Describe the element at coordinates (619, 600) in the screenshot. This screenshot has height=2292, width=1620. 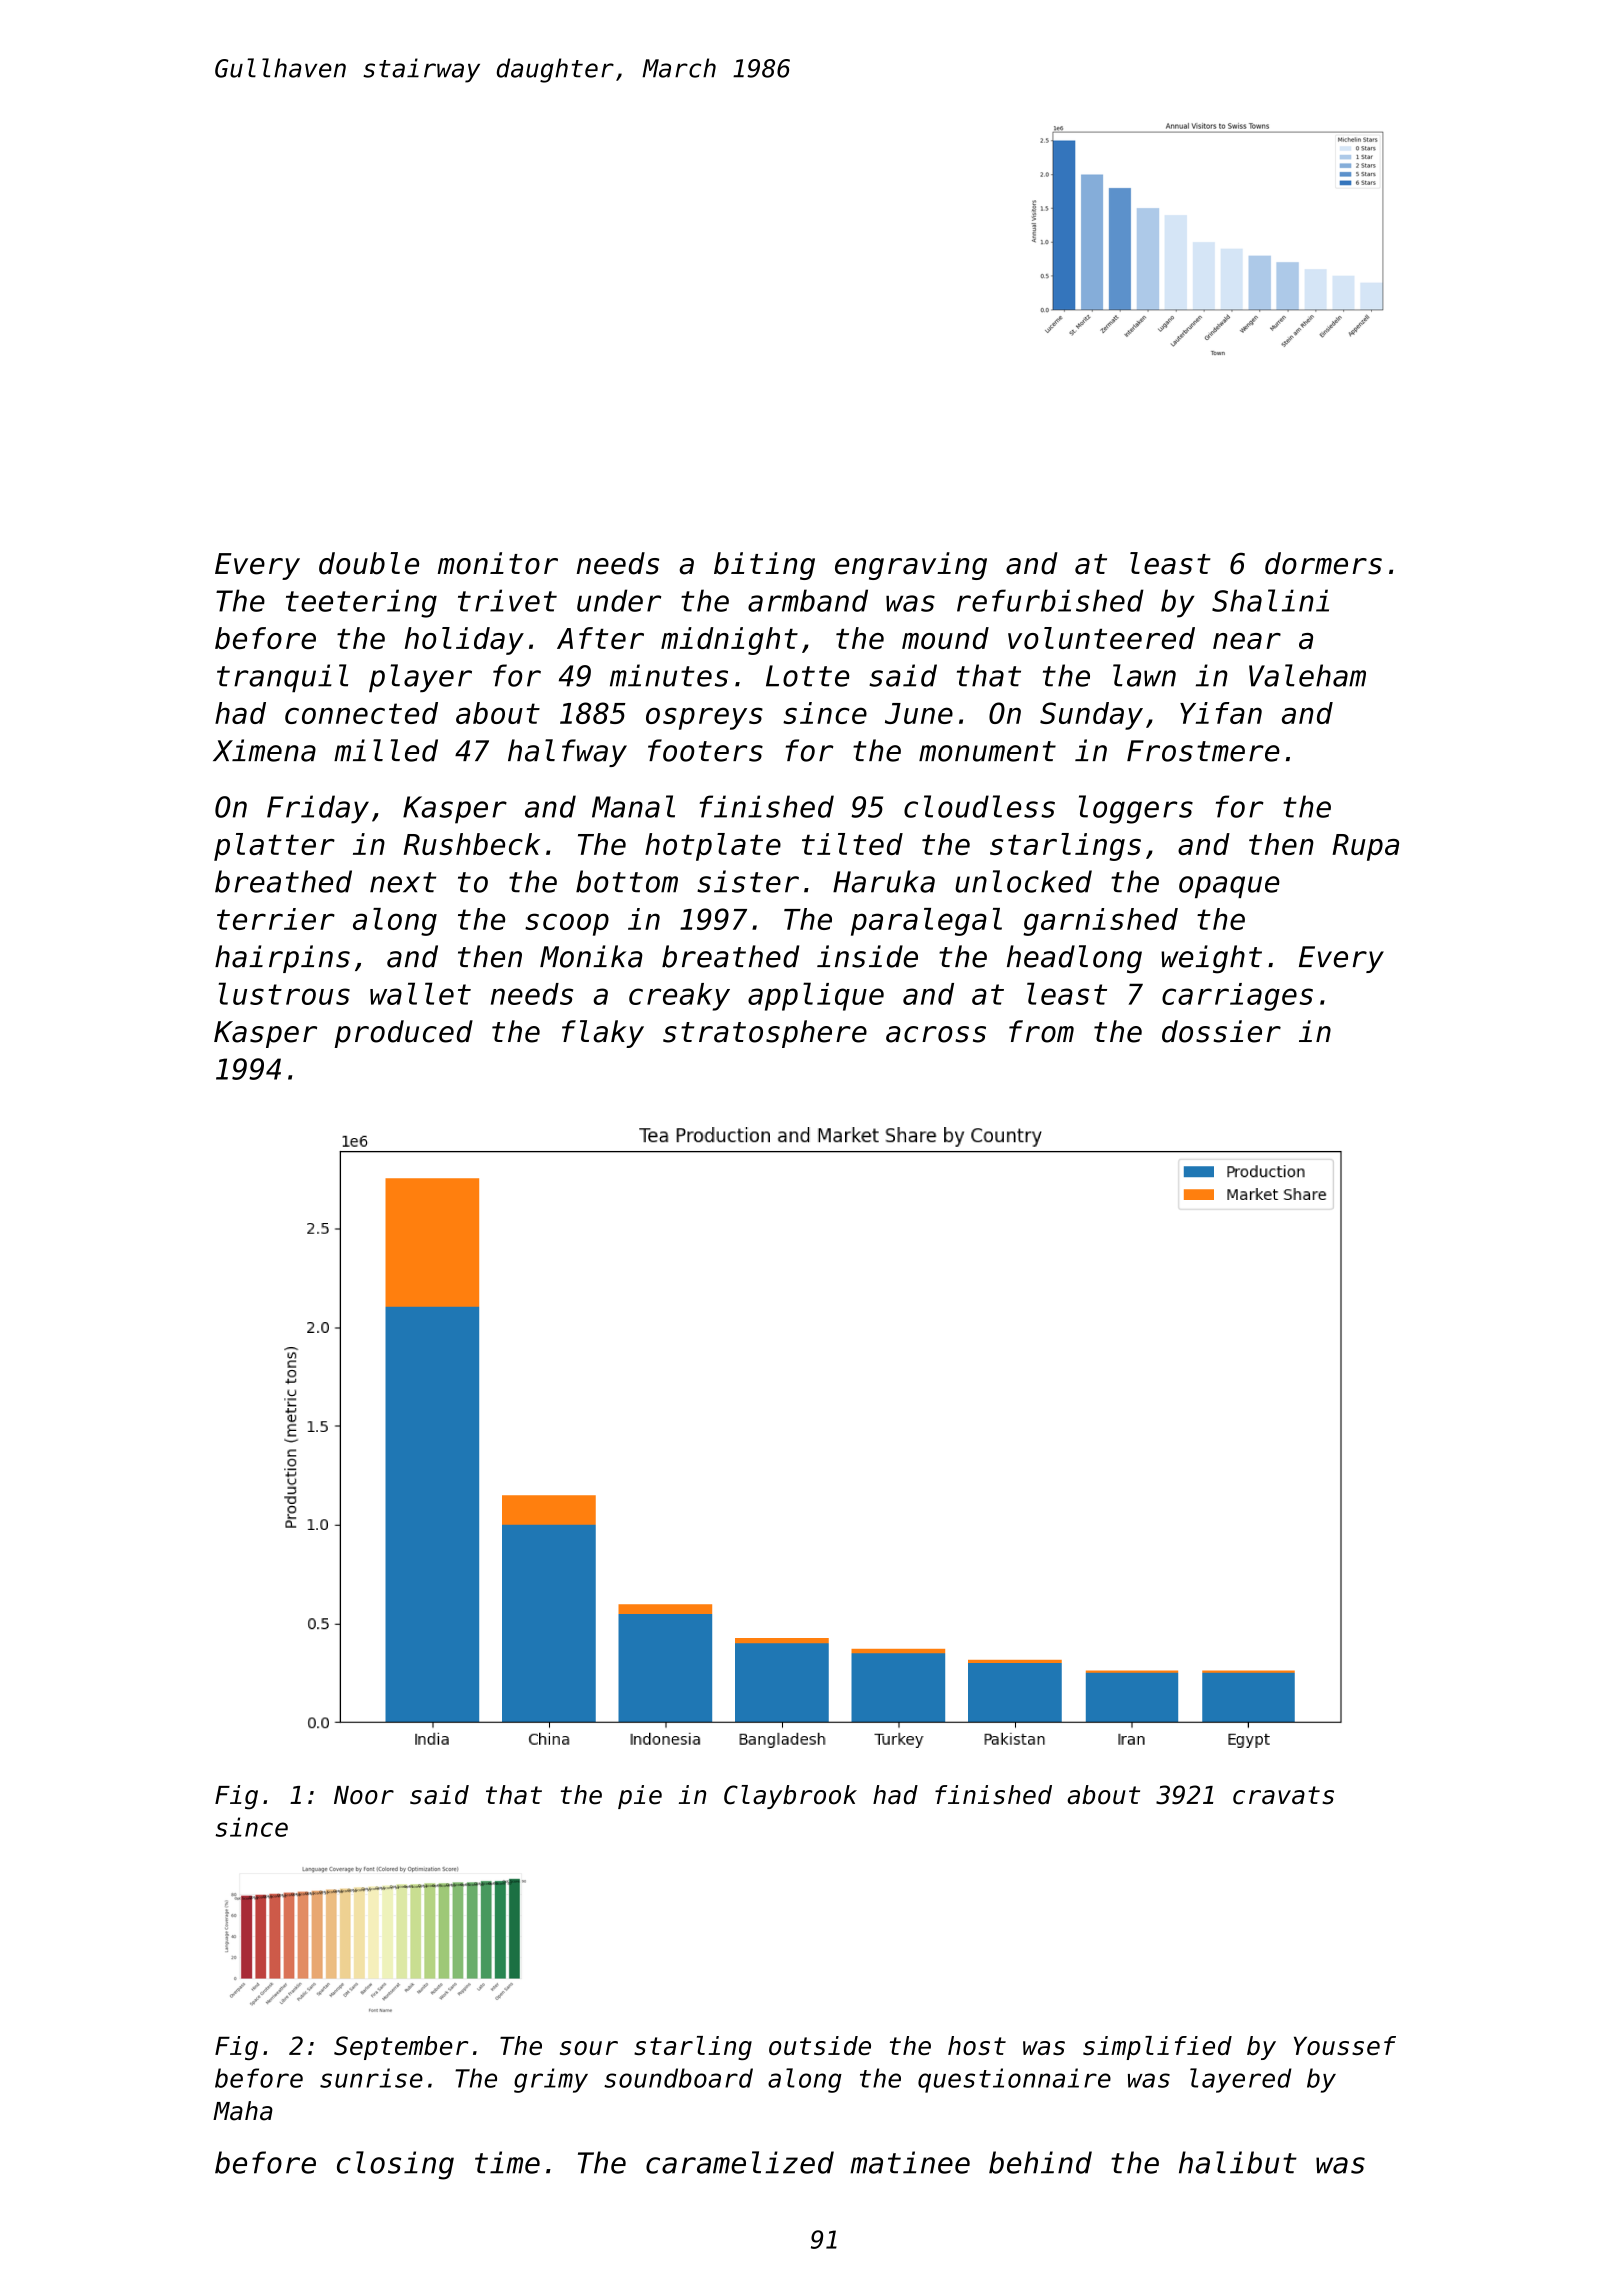
I see `under` at that location.
